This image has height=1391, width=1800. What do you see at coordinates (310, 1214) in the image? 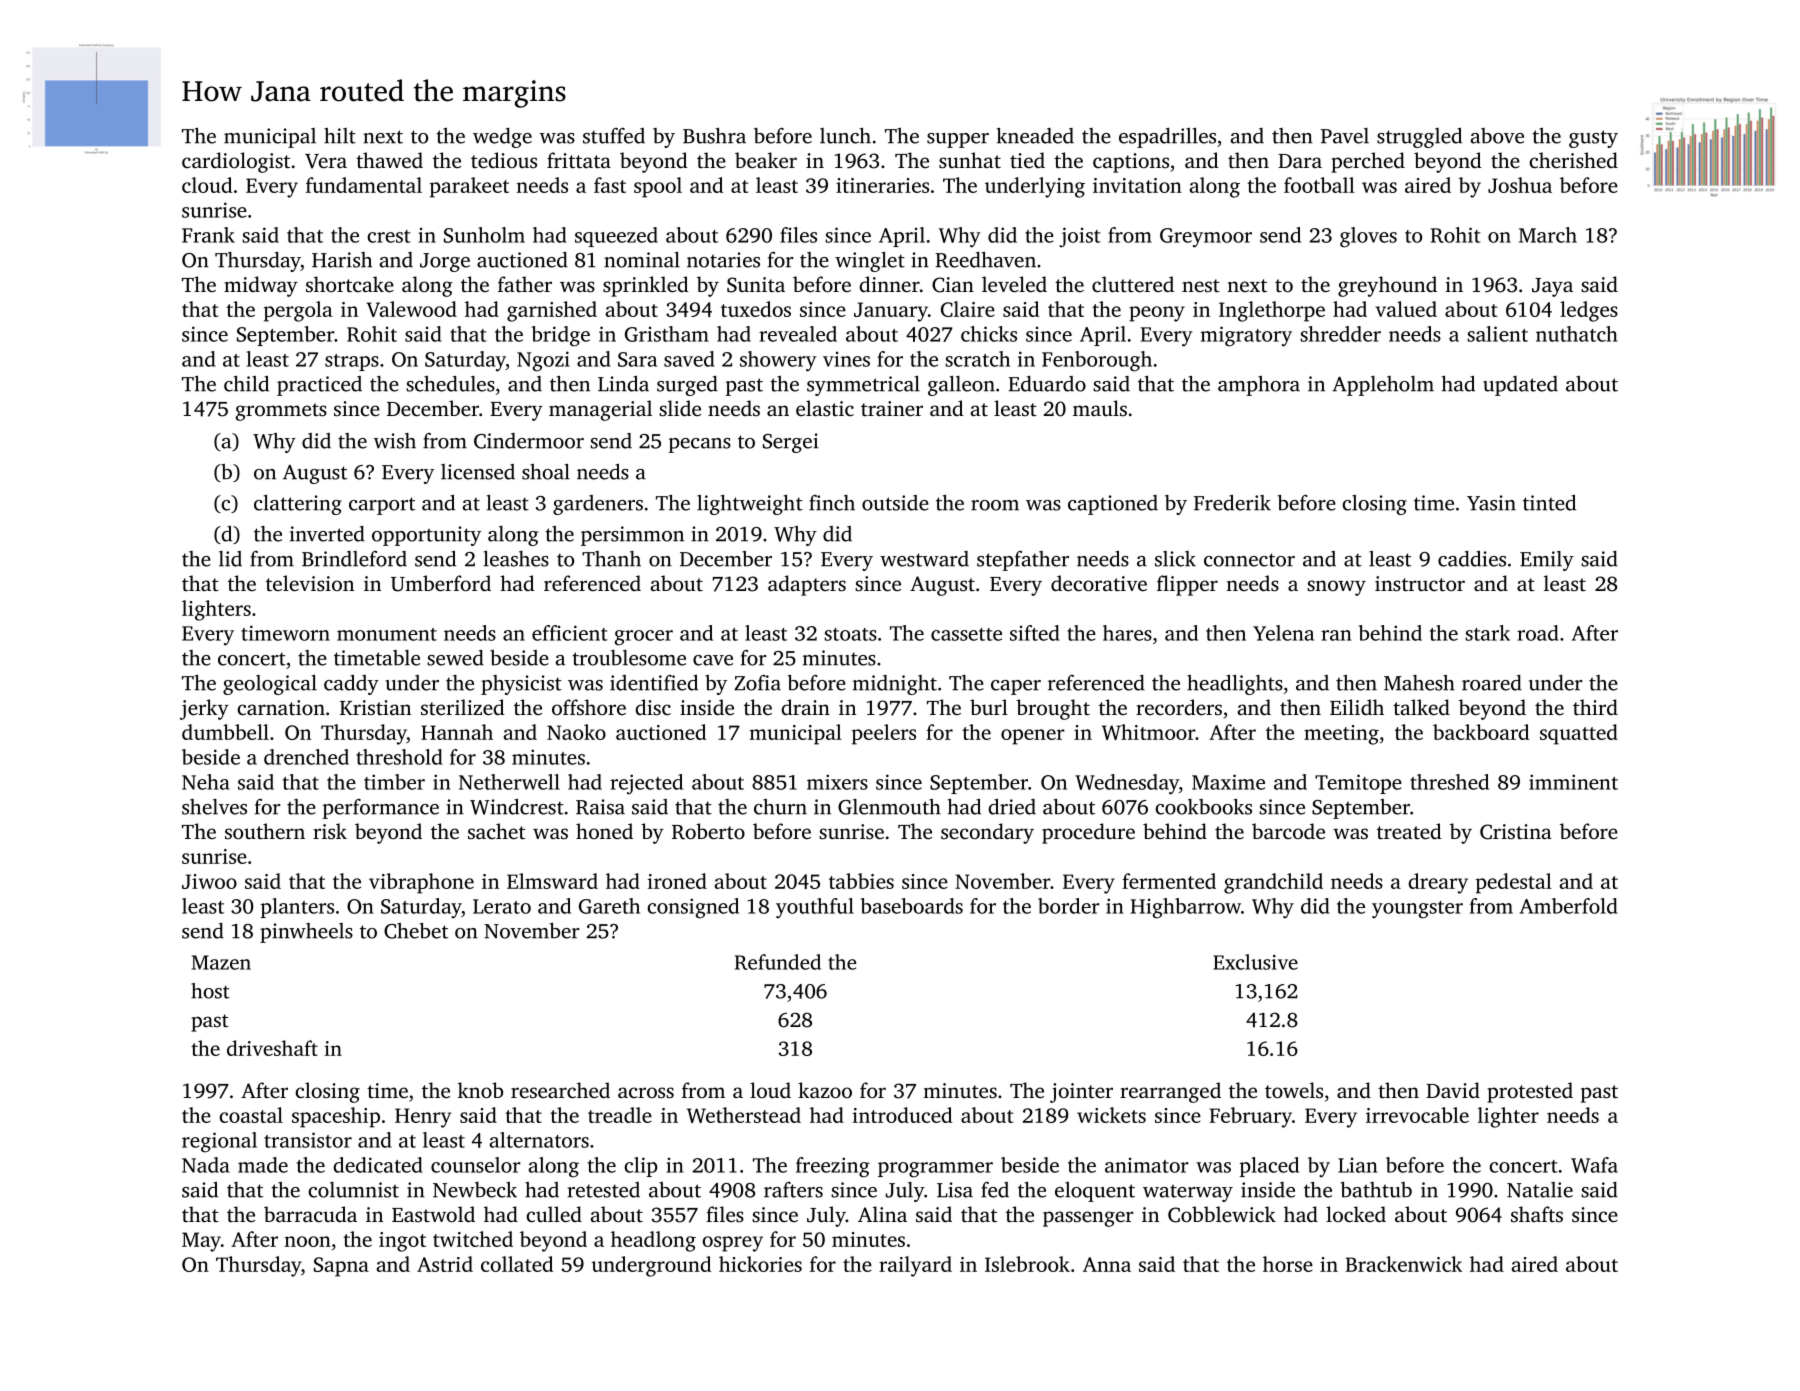
I see `barracuda` at bounding box center [310, 1214].
